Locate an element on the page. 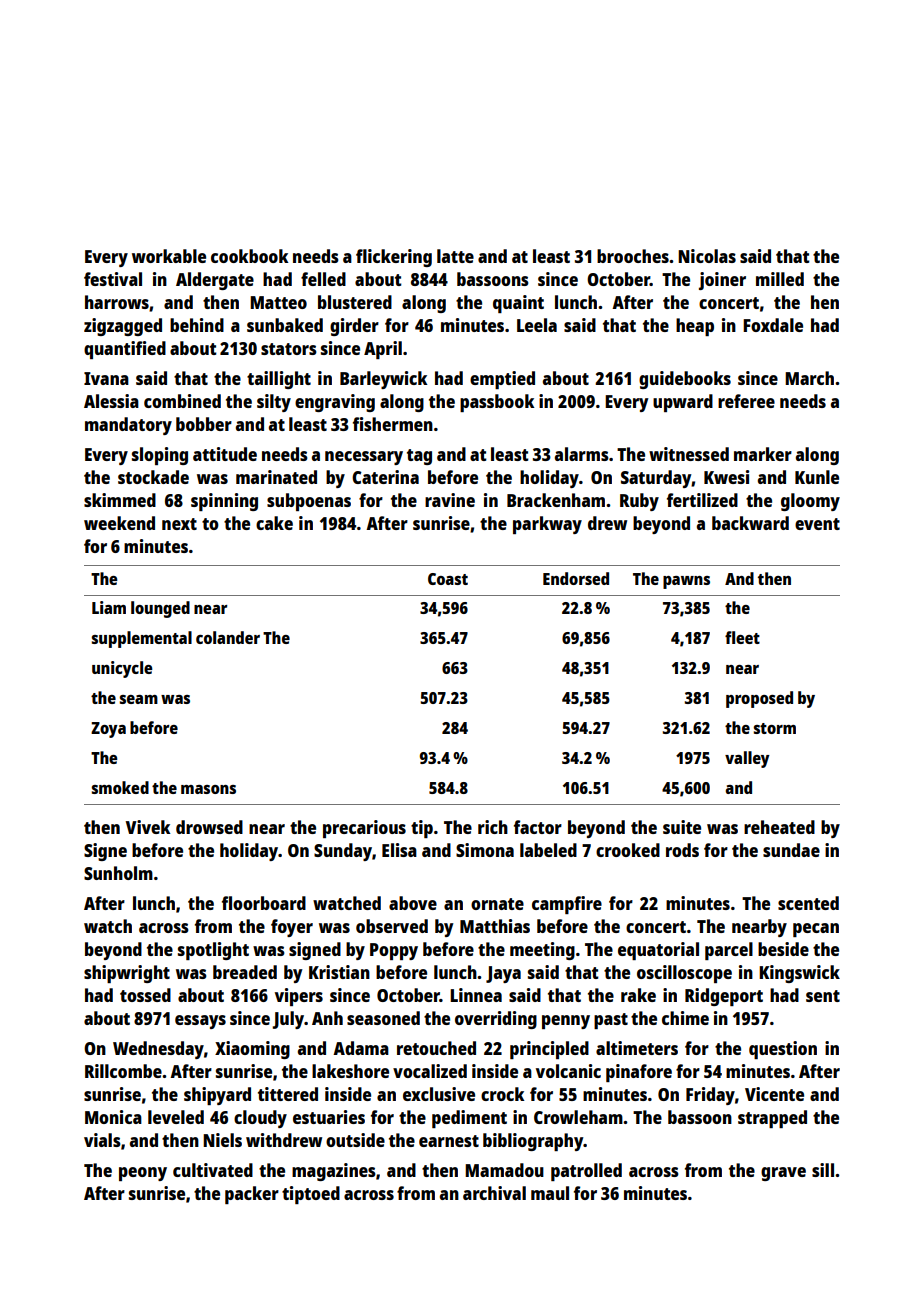  Endorsed is located at coordinates (576, 578).
